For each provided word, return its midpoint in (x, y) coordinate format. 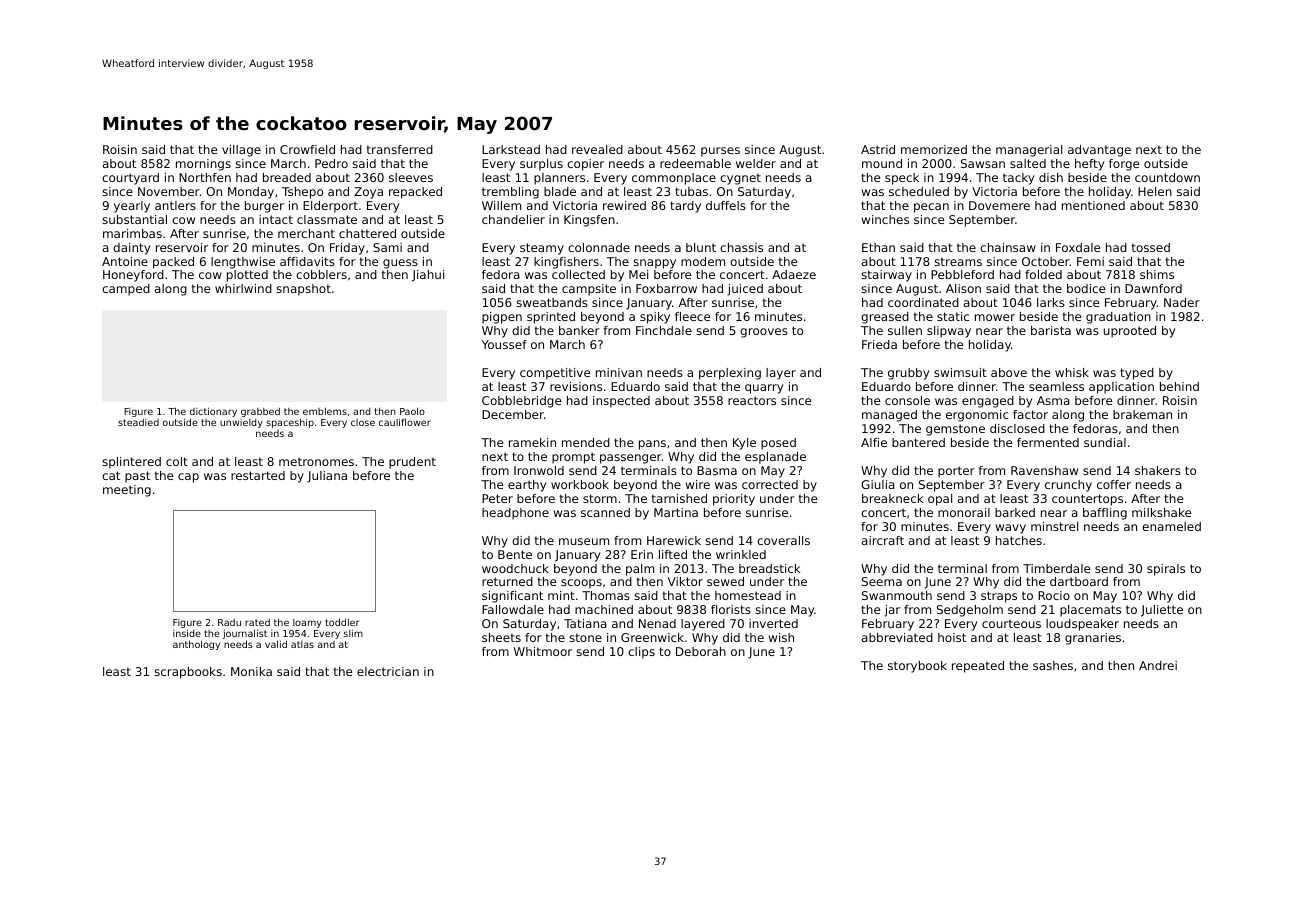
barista (1051, 330)
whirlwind (243, 288)
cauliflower (405, 422)
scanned (605, 512)
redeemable (695, 163)
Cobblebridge (521, 402)
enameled (1171, 526)
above (1009, 372)
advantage (1099, 151)
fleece (692, 316)
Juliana (327, 477)
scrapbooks (188, 673)
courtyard (130, 179)
